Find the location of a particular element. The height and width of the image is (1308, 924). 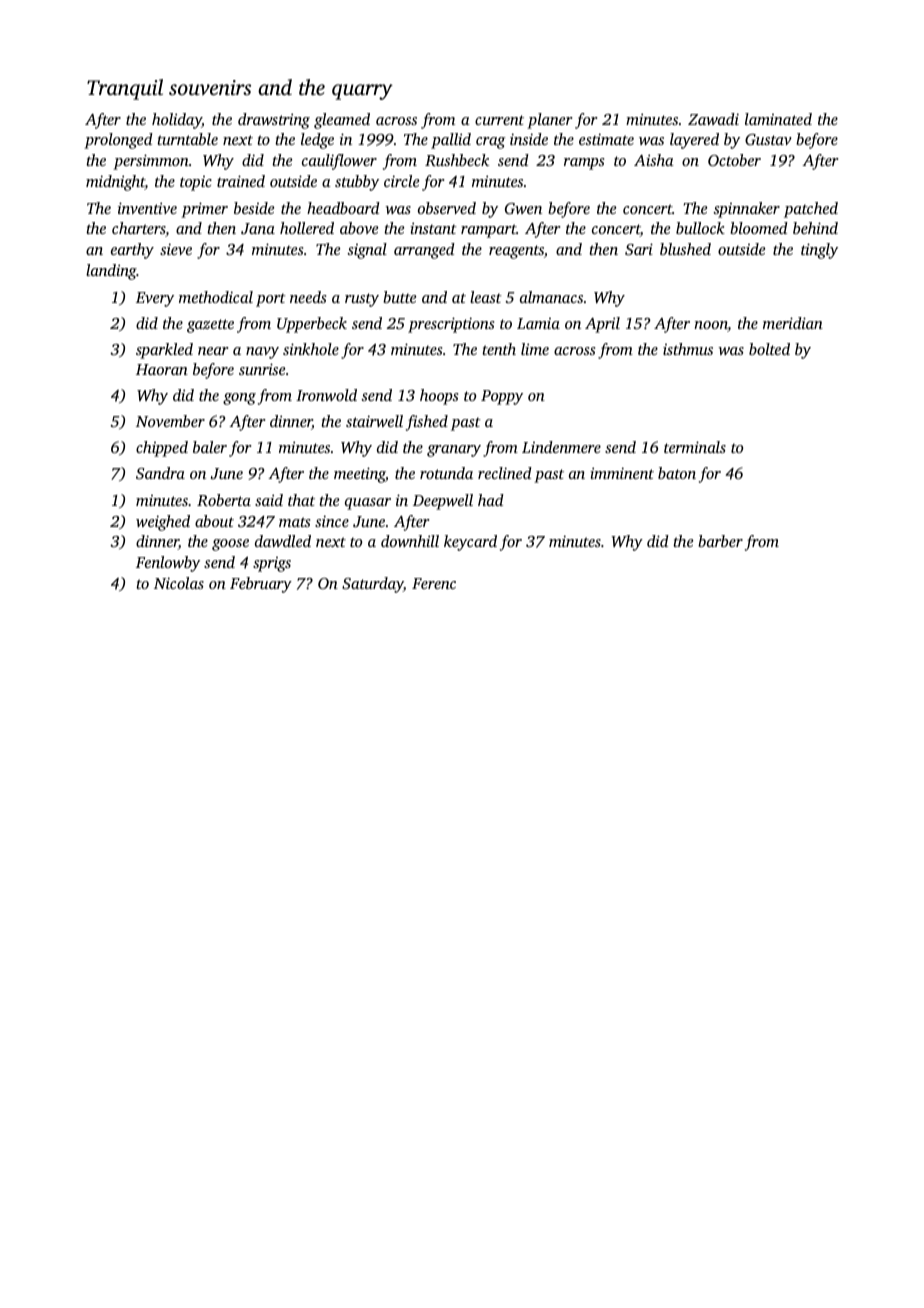

Ferenc is located at coordinates (434, 583).
